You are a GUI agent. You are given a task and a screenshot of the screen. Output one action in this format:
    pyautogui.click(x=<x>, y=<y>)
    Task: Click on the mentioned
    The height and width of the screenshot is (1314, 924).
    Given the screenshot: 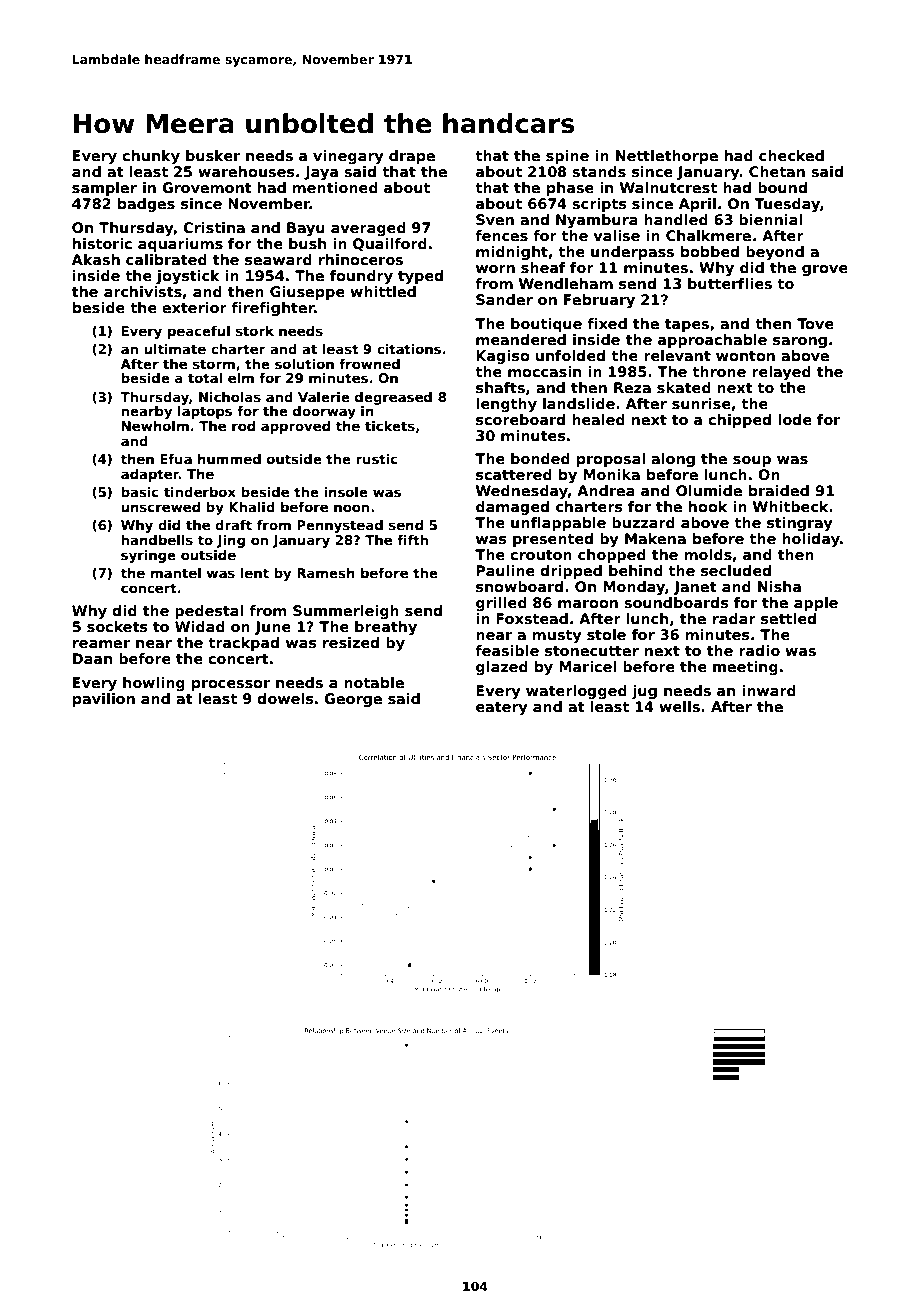 What is the action you would take?
    pyautogui.click(x=335, y=187)
